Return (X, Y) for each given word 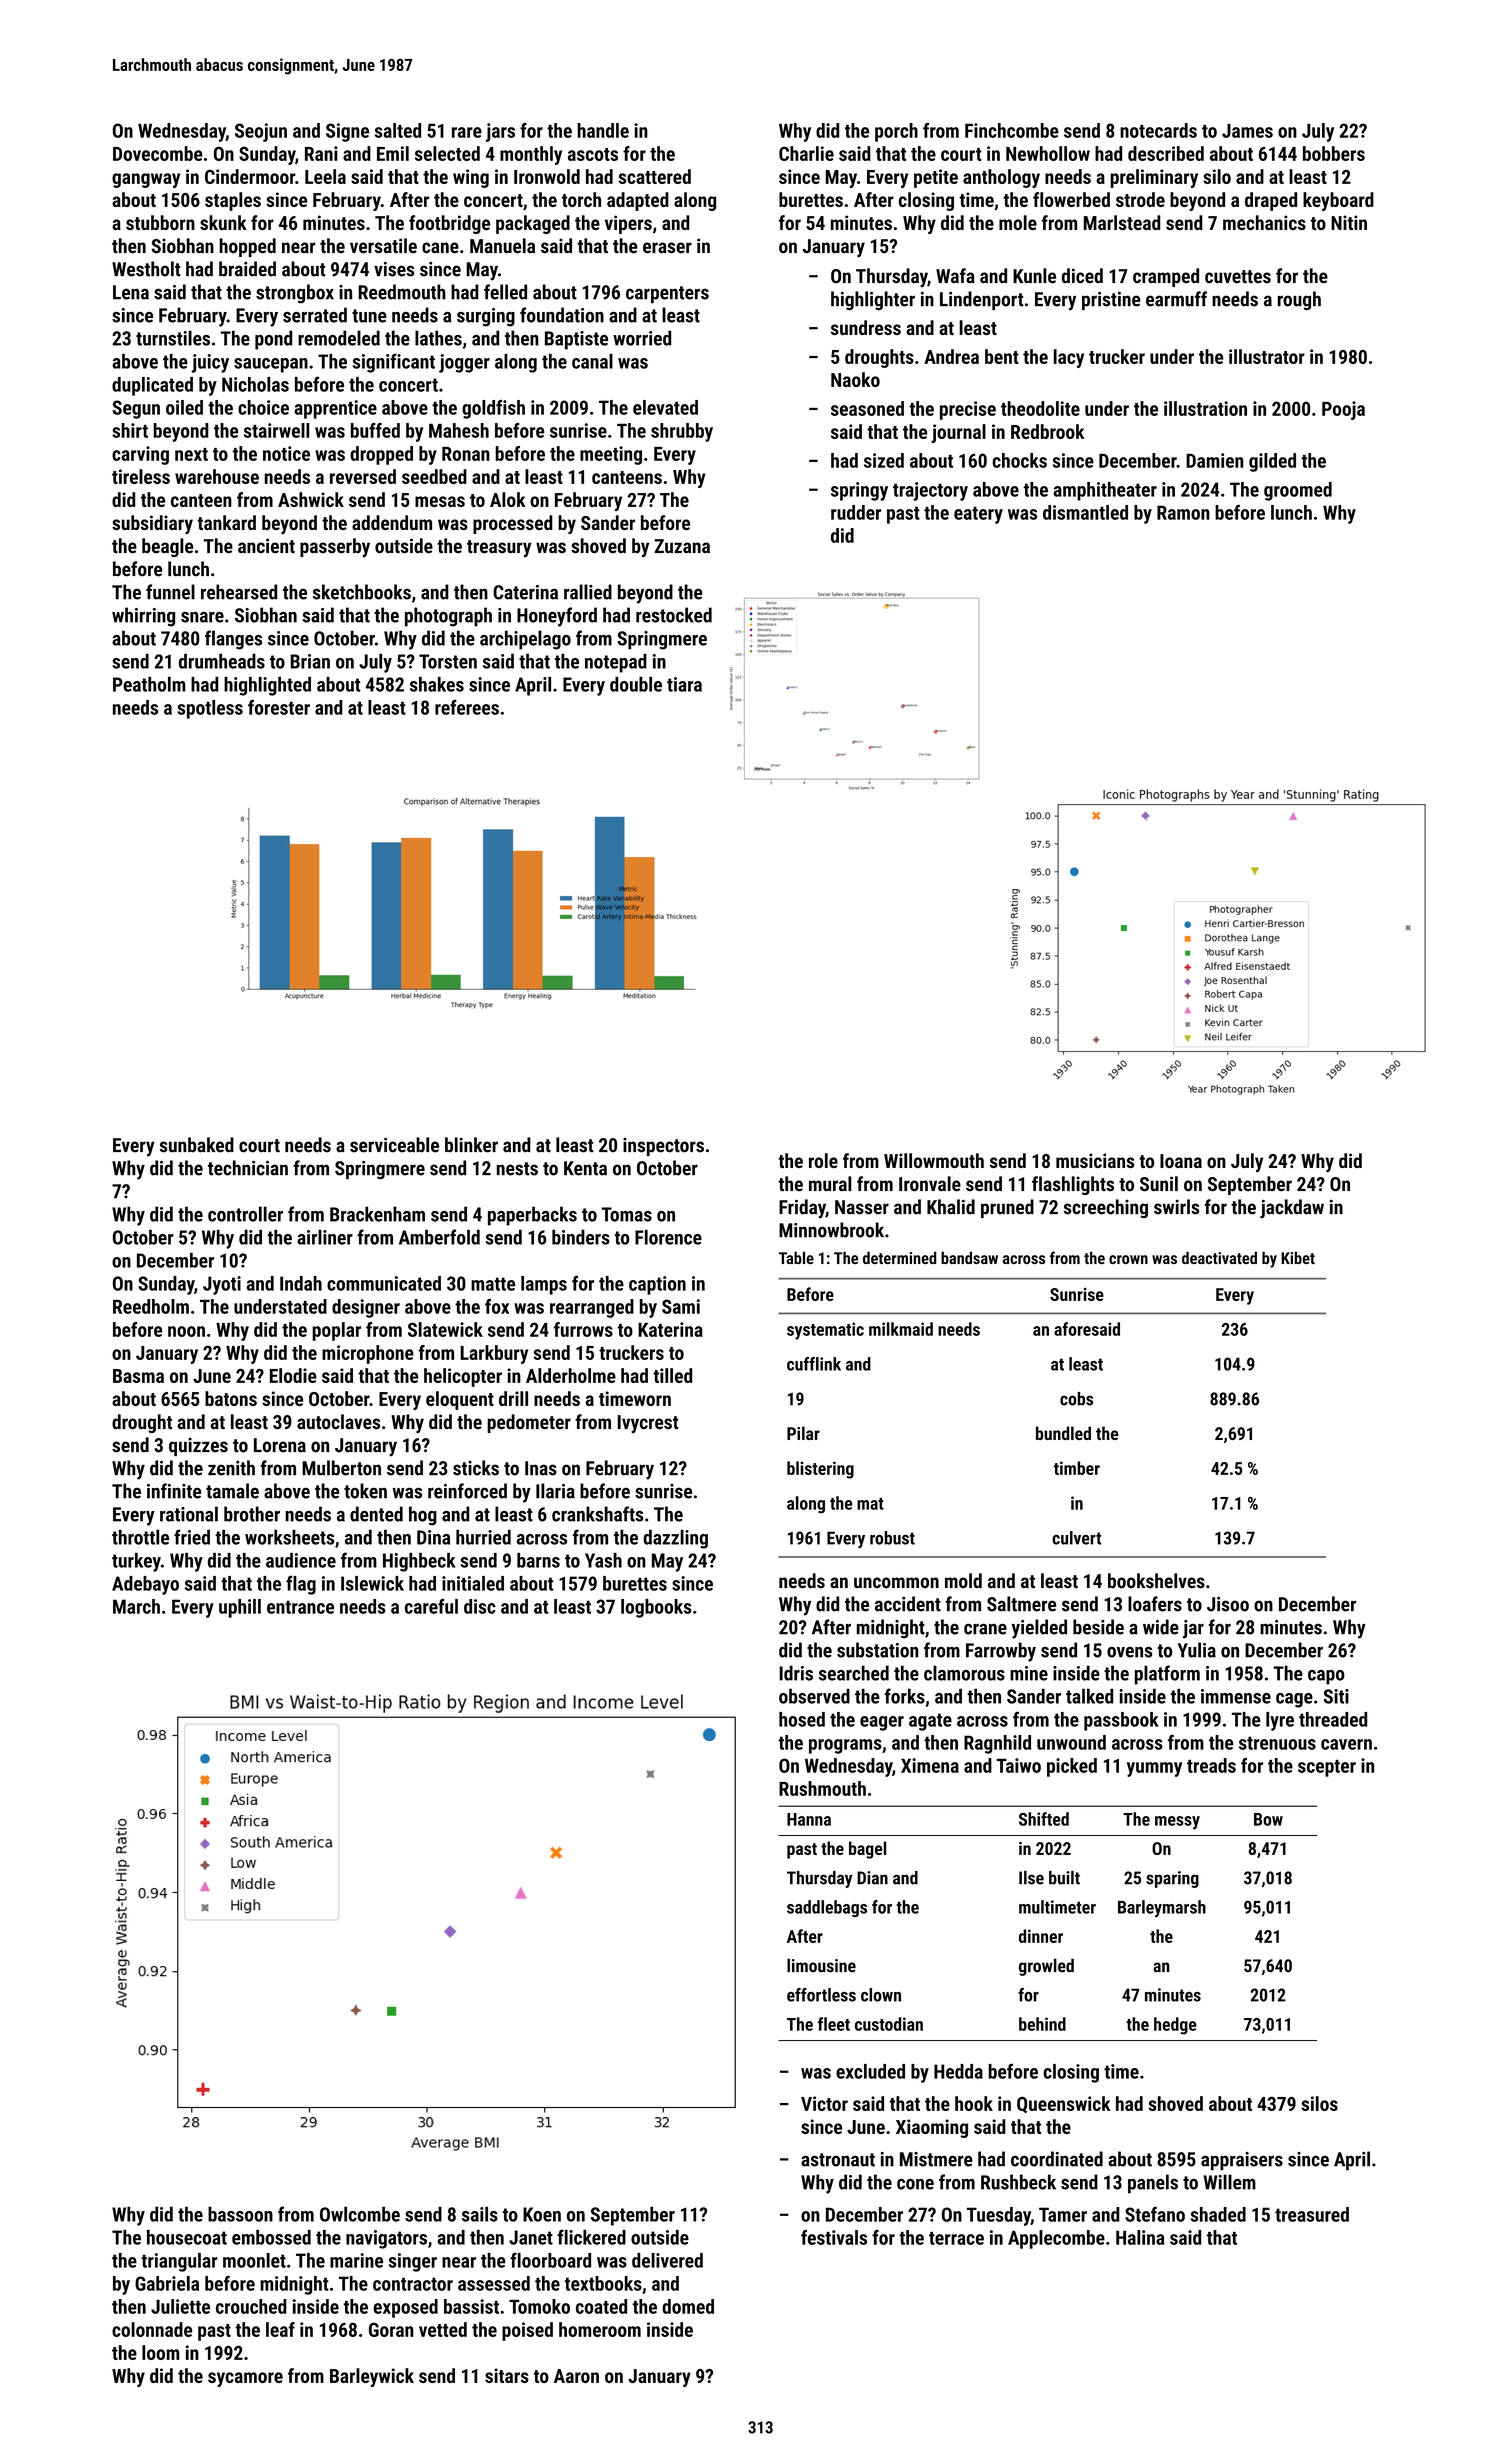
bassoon (240, 2214)
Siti (1336, 1696)
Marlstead (1122, 222)
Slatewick (445, 1329)
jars (500, 132)
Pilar (803, 1433)
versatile (383, 246)
